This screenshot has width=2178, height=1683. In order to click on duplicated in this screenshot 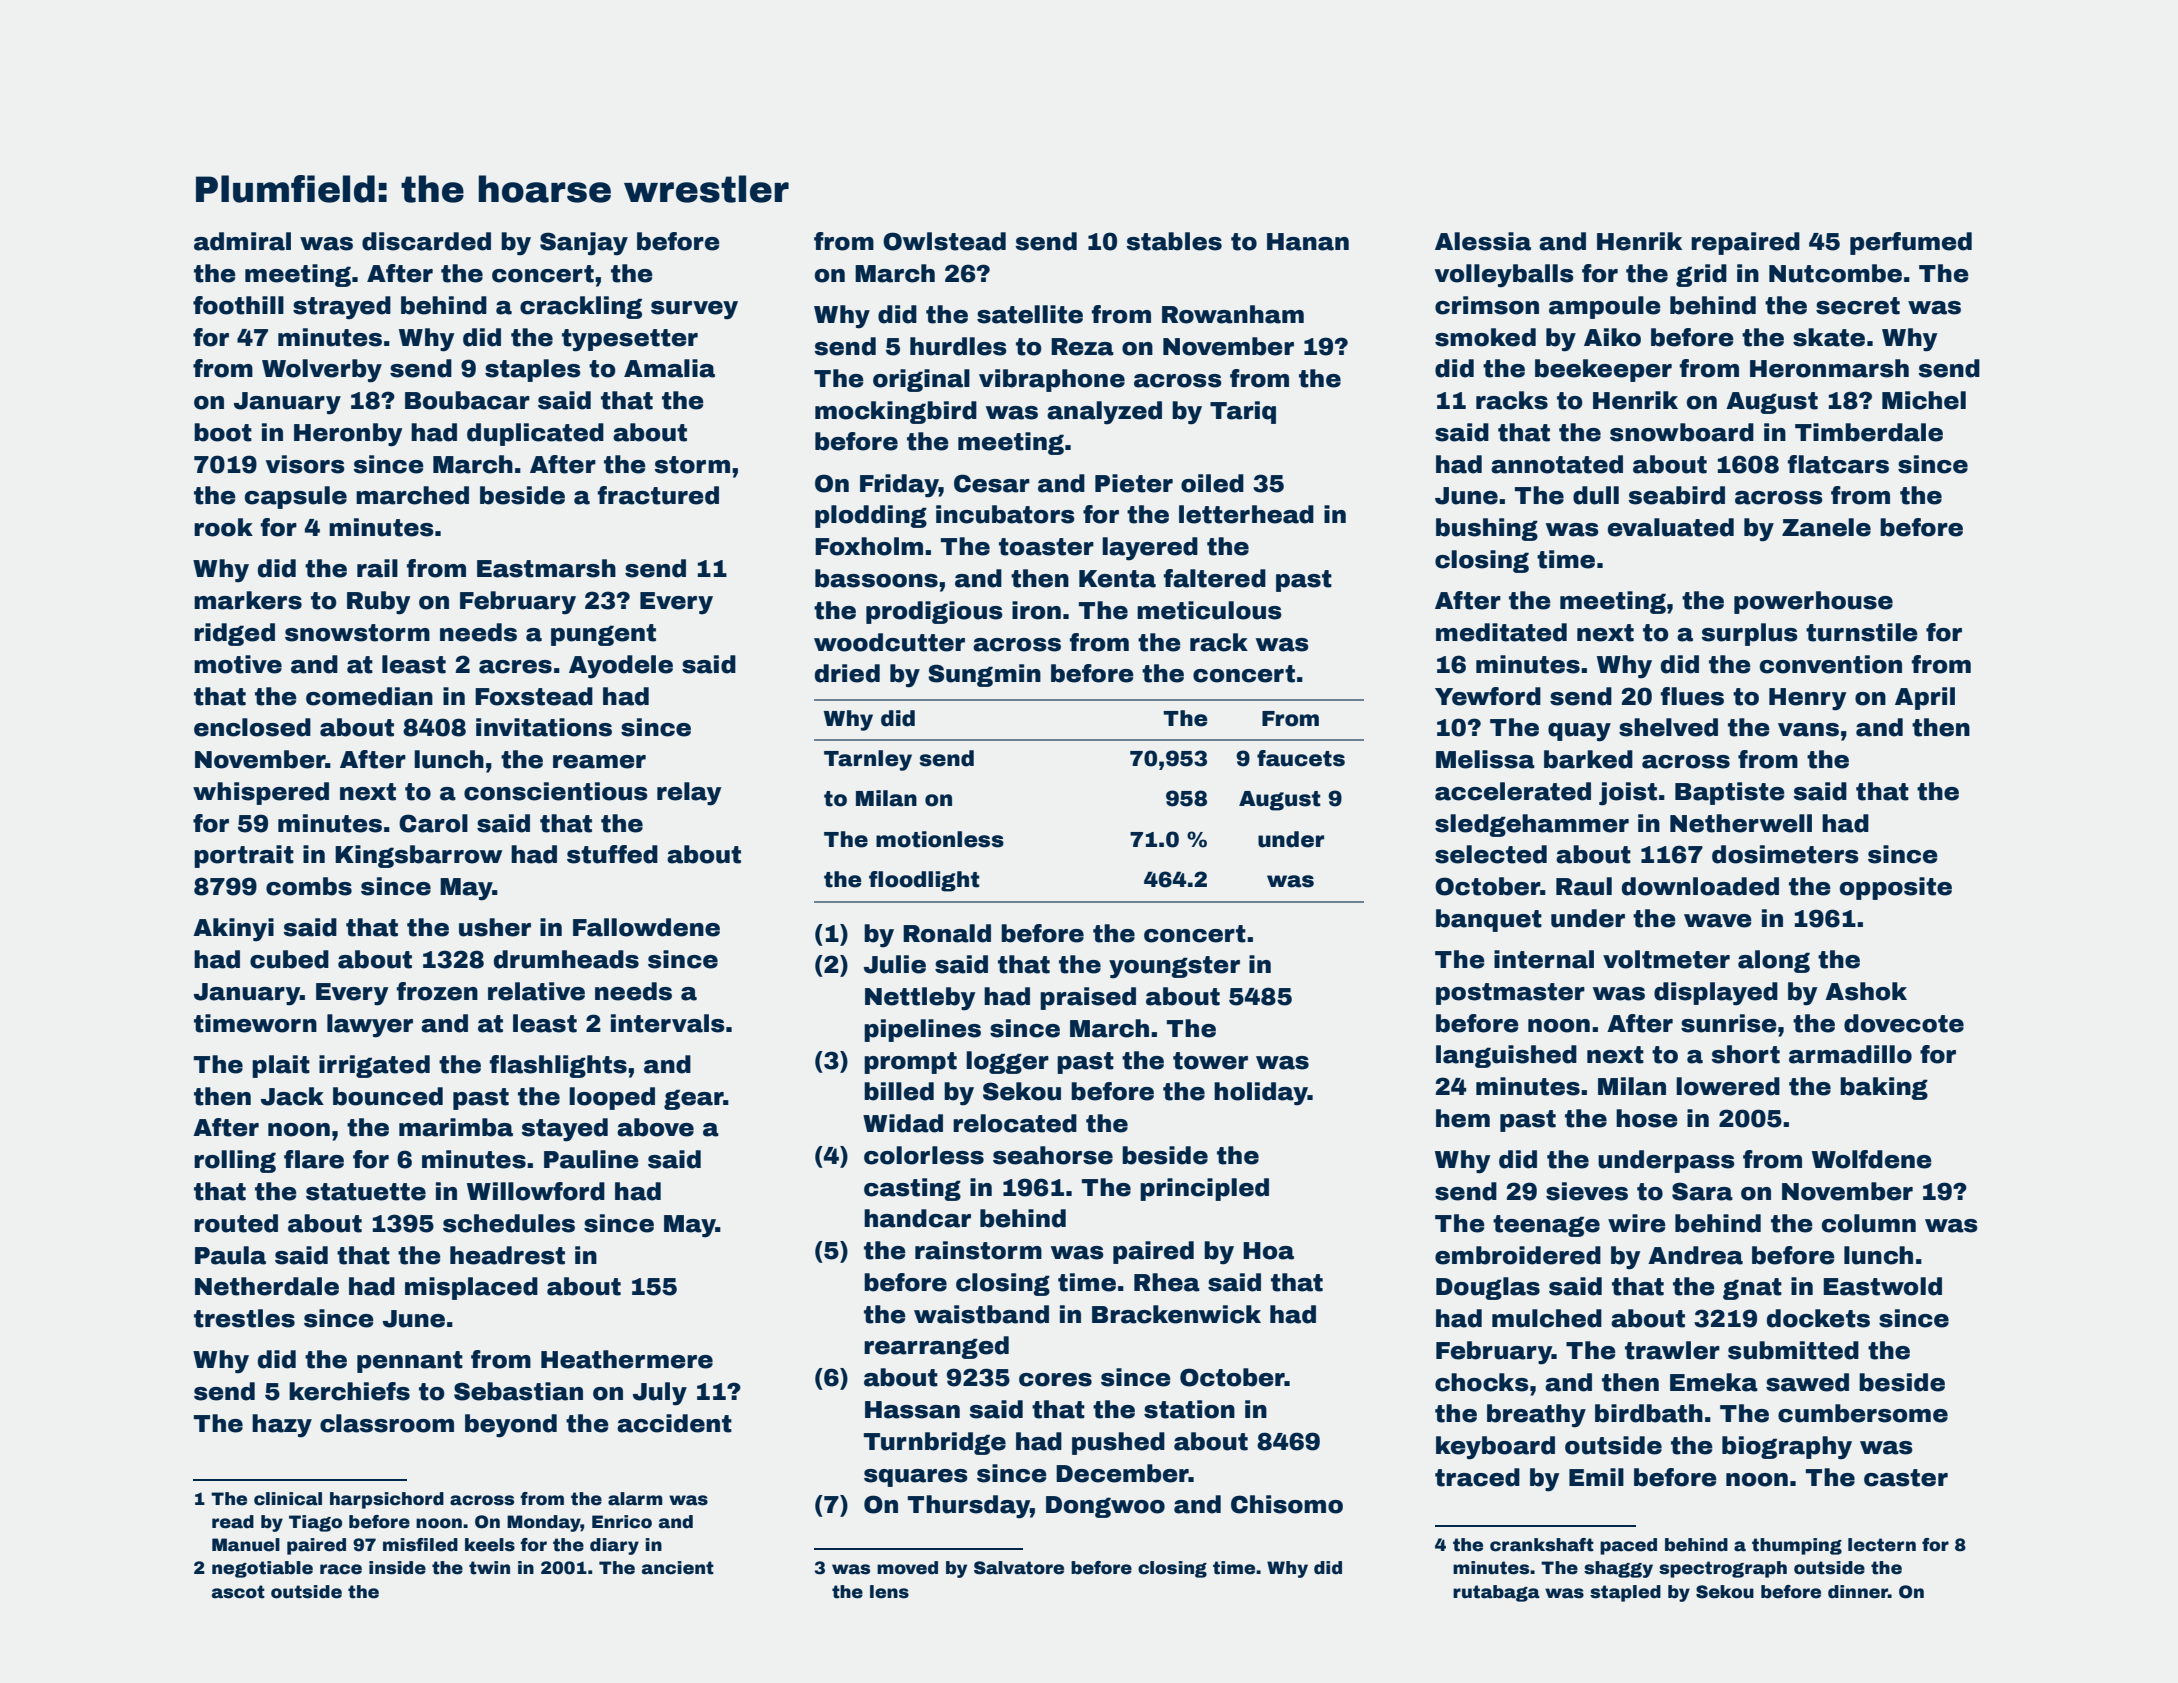, I will do `click(535, 434)`.
